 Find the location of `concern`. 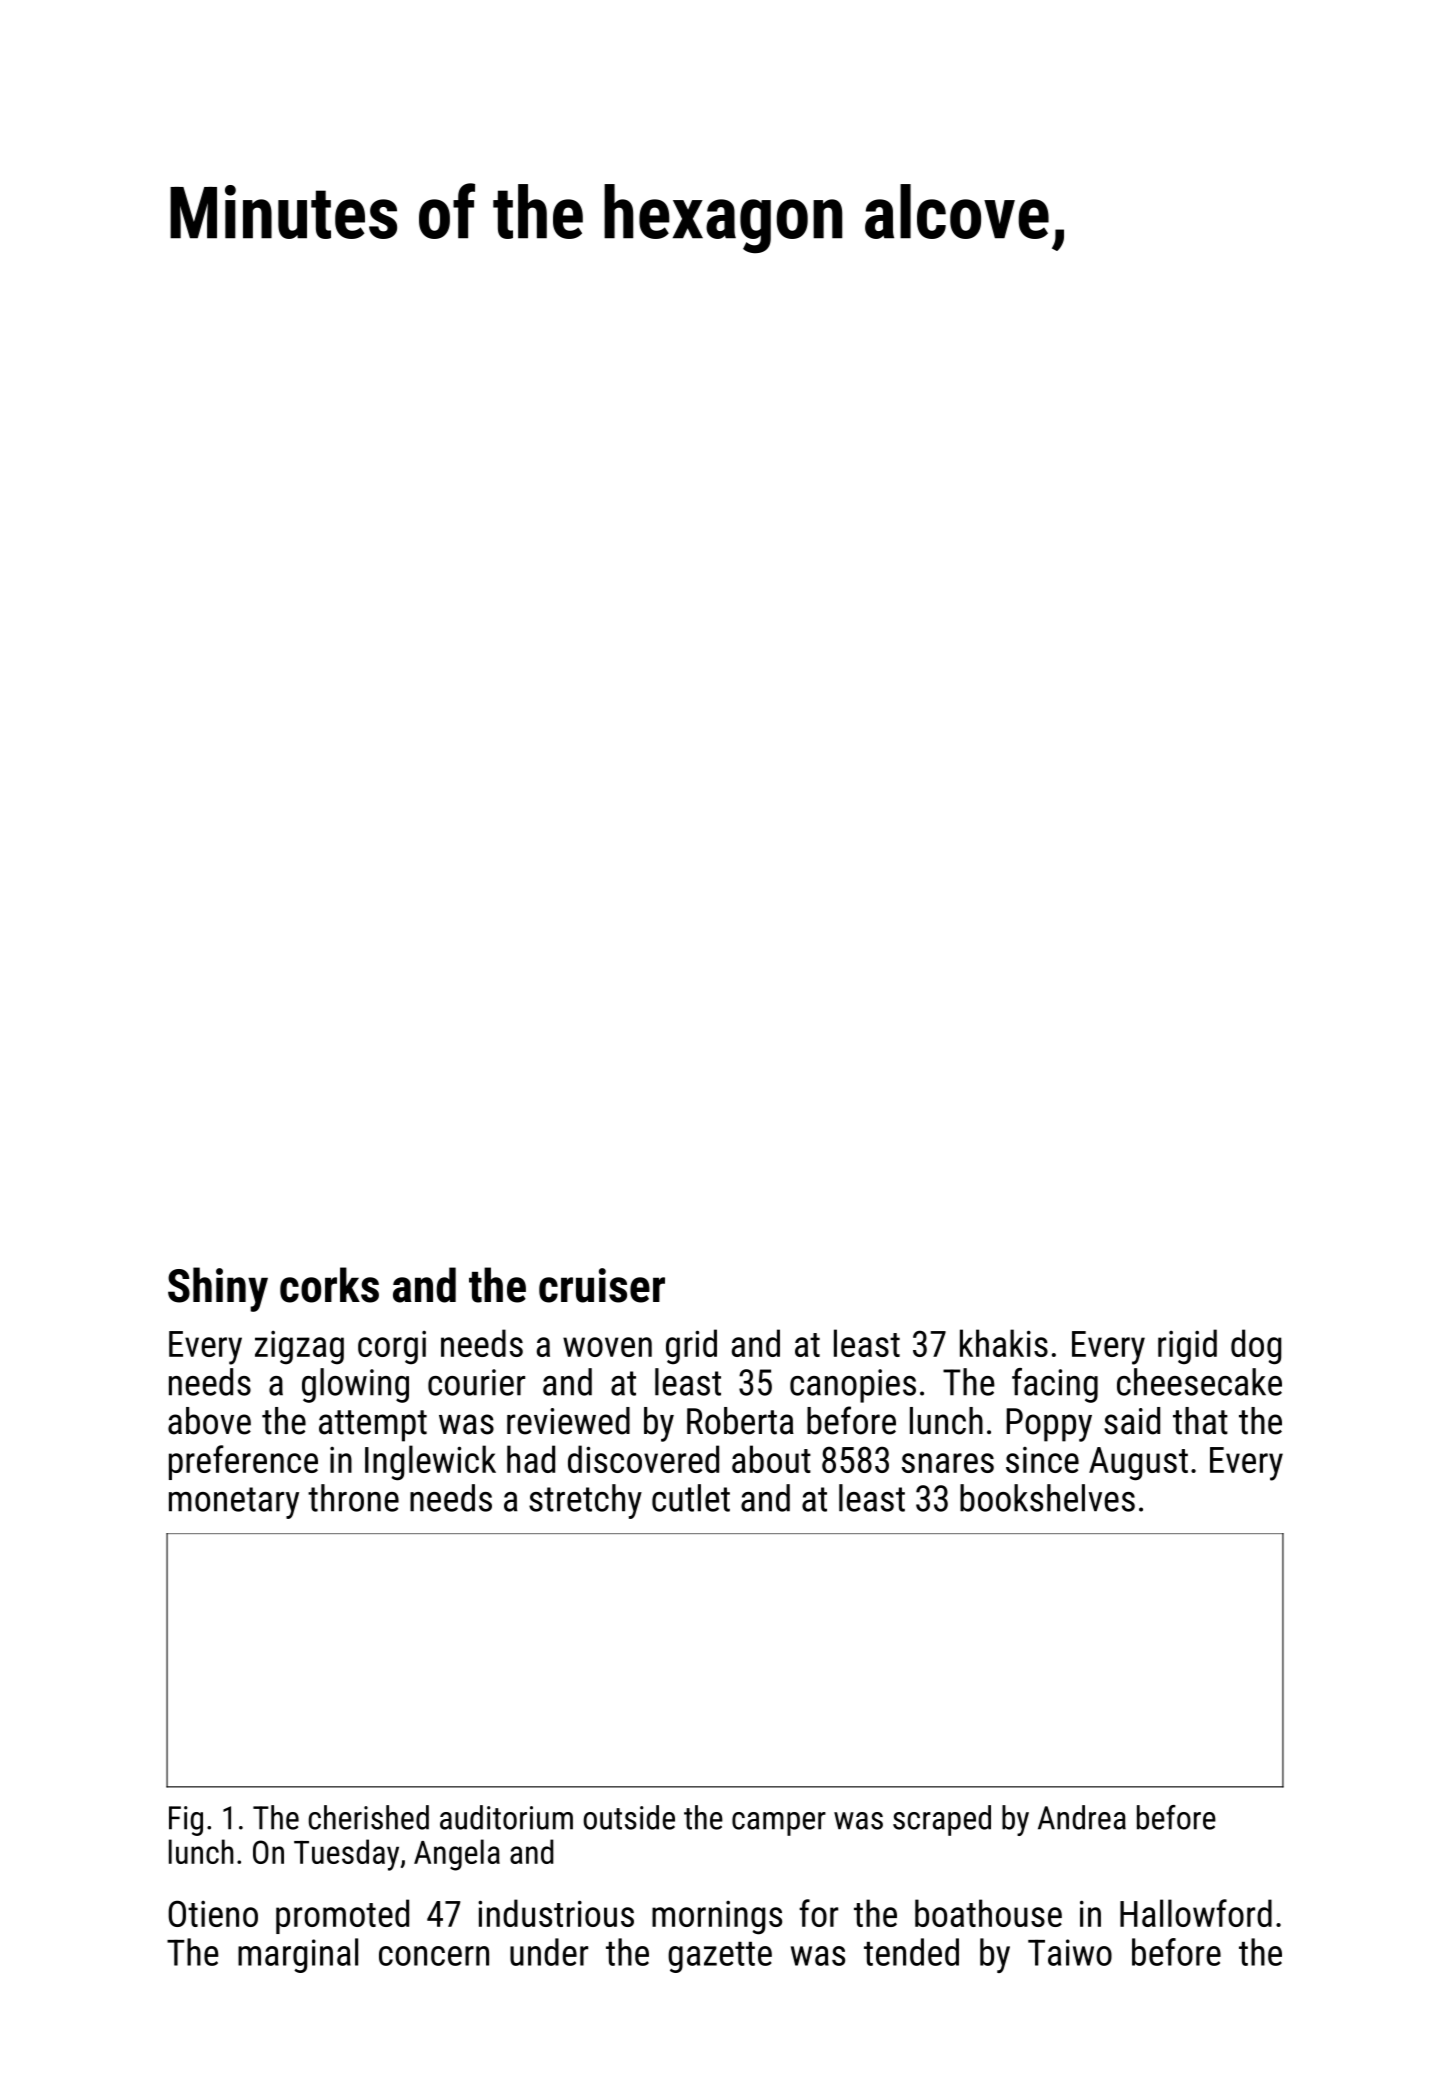

concern is located at coordinates (434, 1956).
